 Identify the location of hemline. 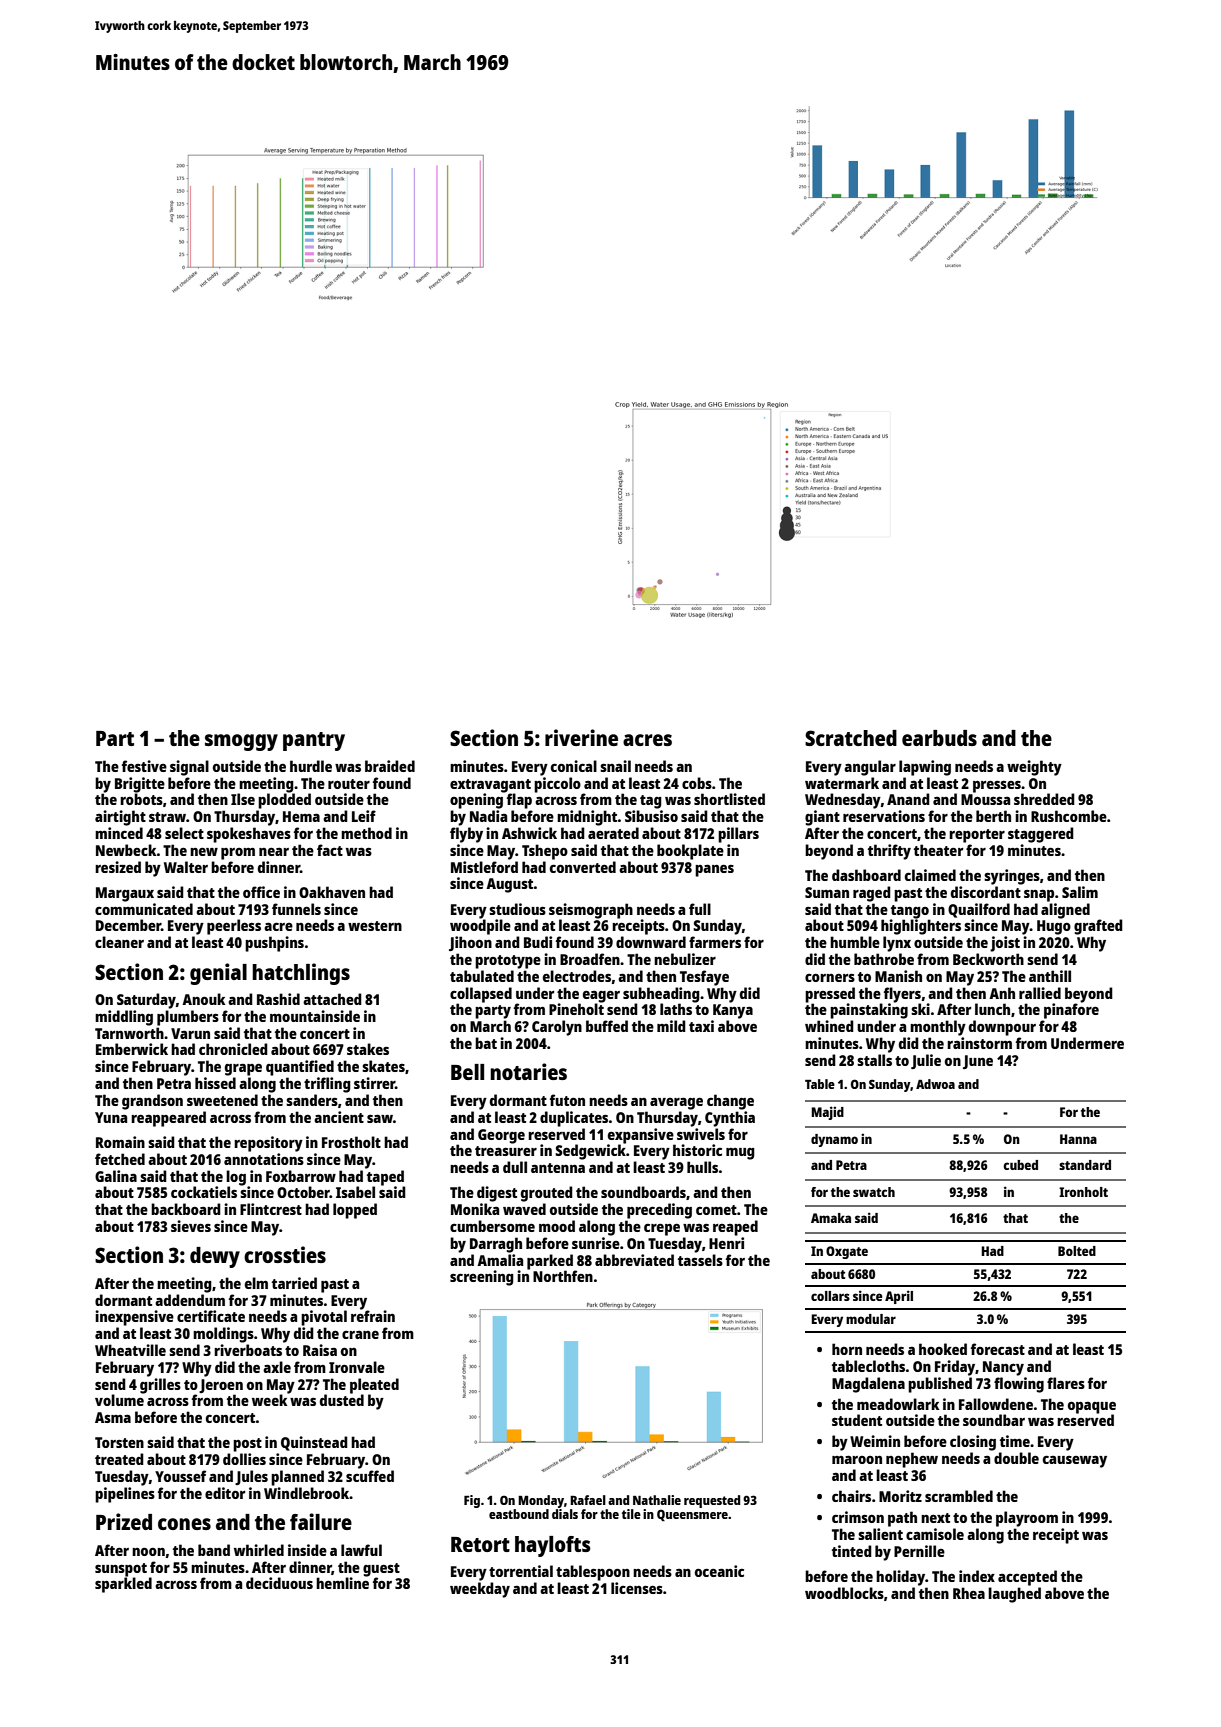
(342, 1583).
